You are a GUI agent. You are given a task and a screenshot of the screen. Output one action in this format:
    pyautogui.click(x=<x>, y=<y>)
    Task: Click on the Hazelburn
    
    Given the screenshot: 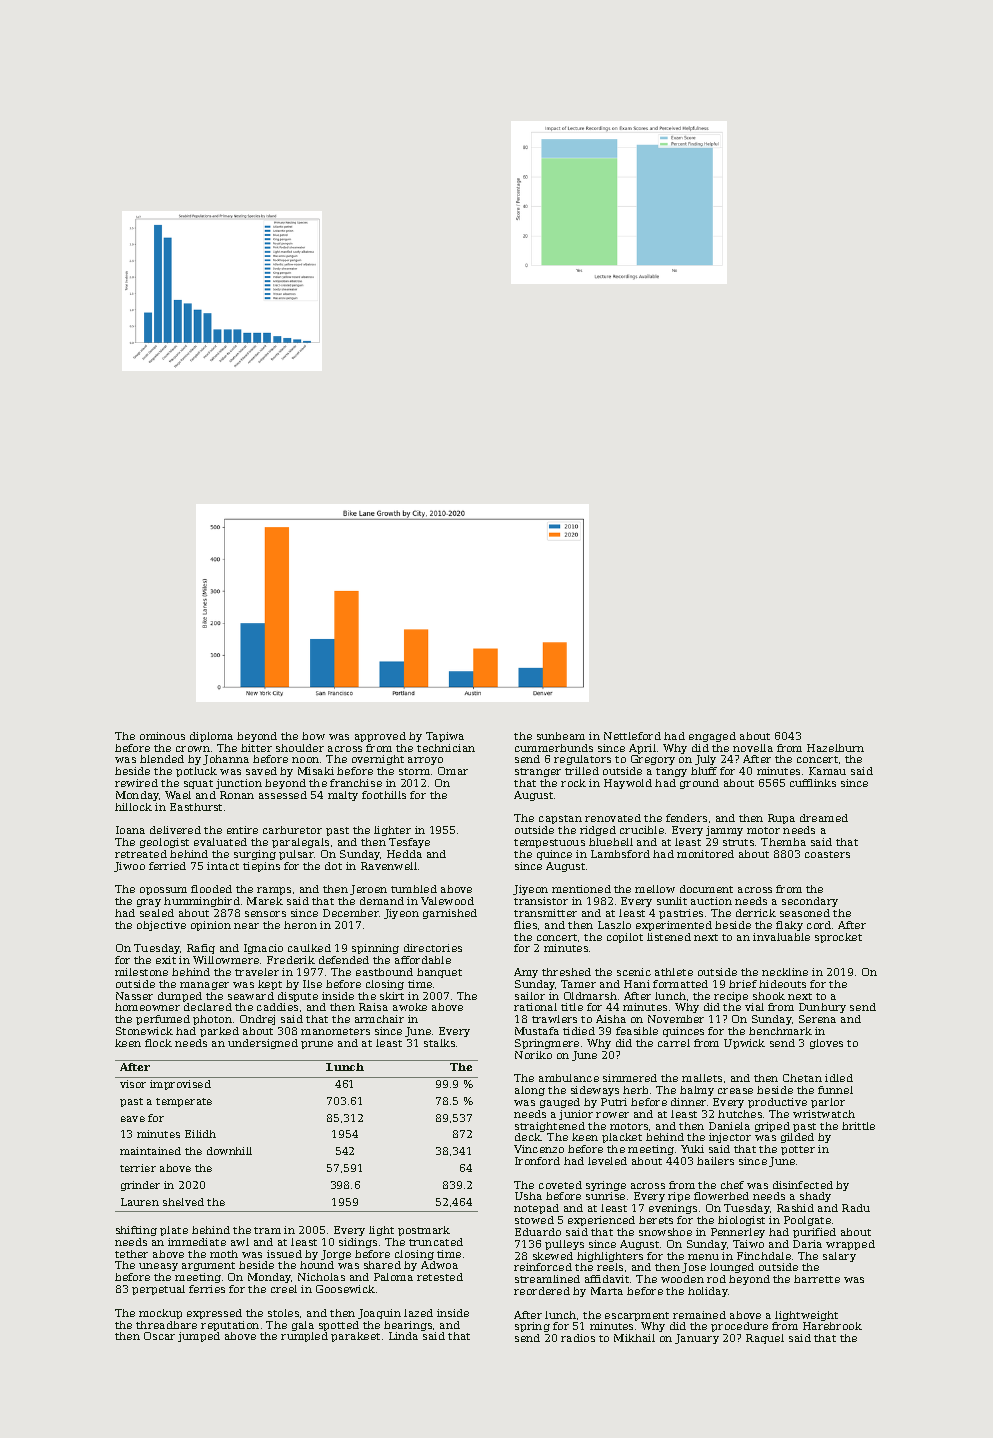 What is the action you would take?
    pyautogui.click(x=835, y=748)
